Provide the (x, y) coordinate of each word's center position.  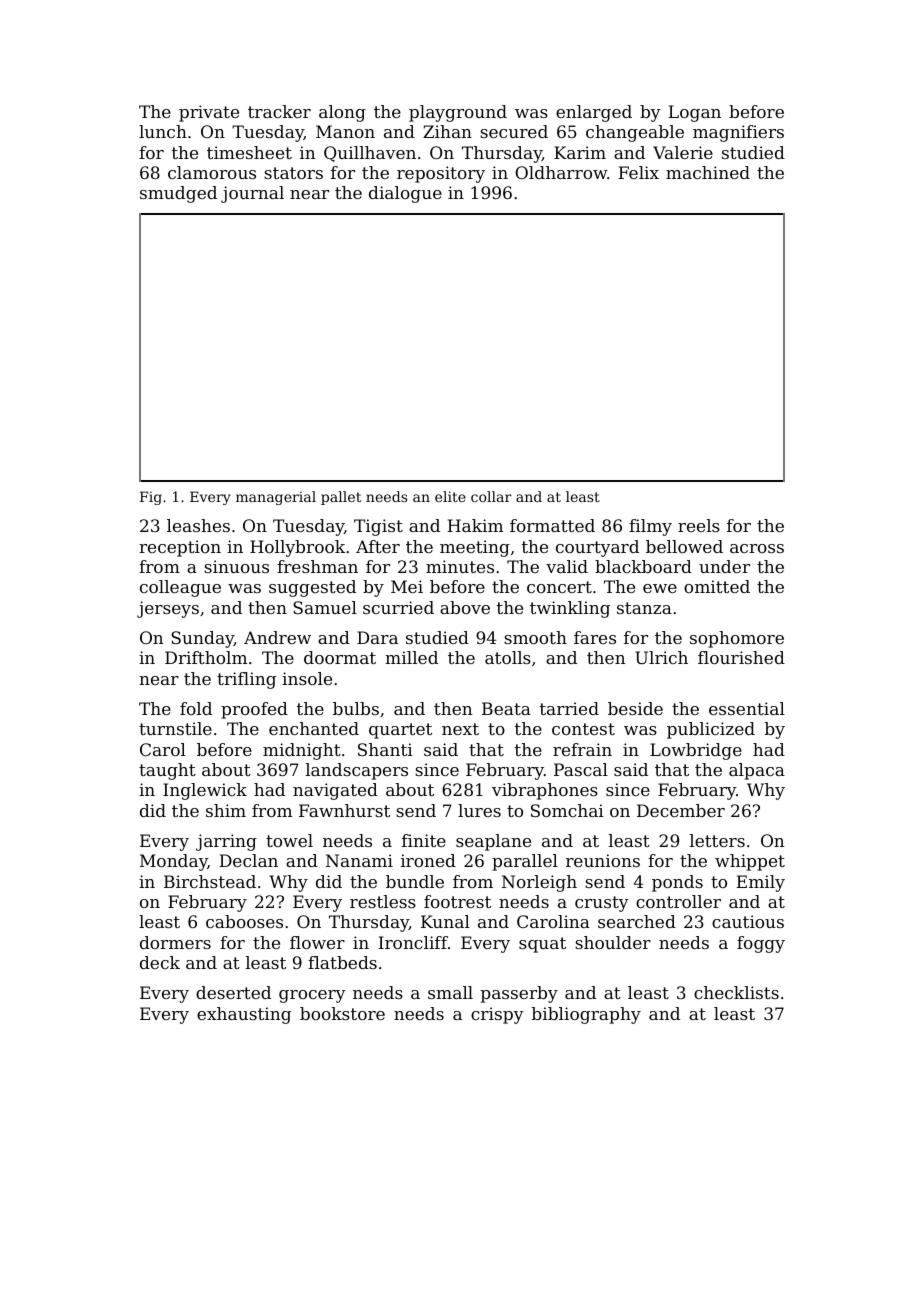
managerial (276, 498)
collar (491, 496)
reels (699, 525)
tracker (279, 111)
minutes (460, 566)
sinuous (236, 566)
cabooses (244, 921)
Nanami (359, 860)
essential (747, 708)
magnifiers (738, 133)
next (460, 729)
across (757, 548)
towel (289, 840)
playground (458, 113)
